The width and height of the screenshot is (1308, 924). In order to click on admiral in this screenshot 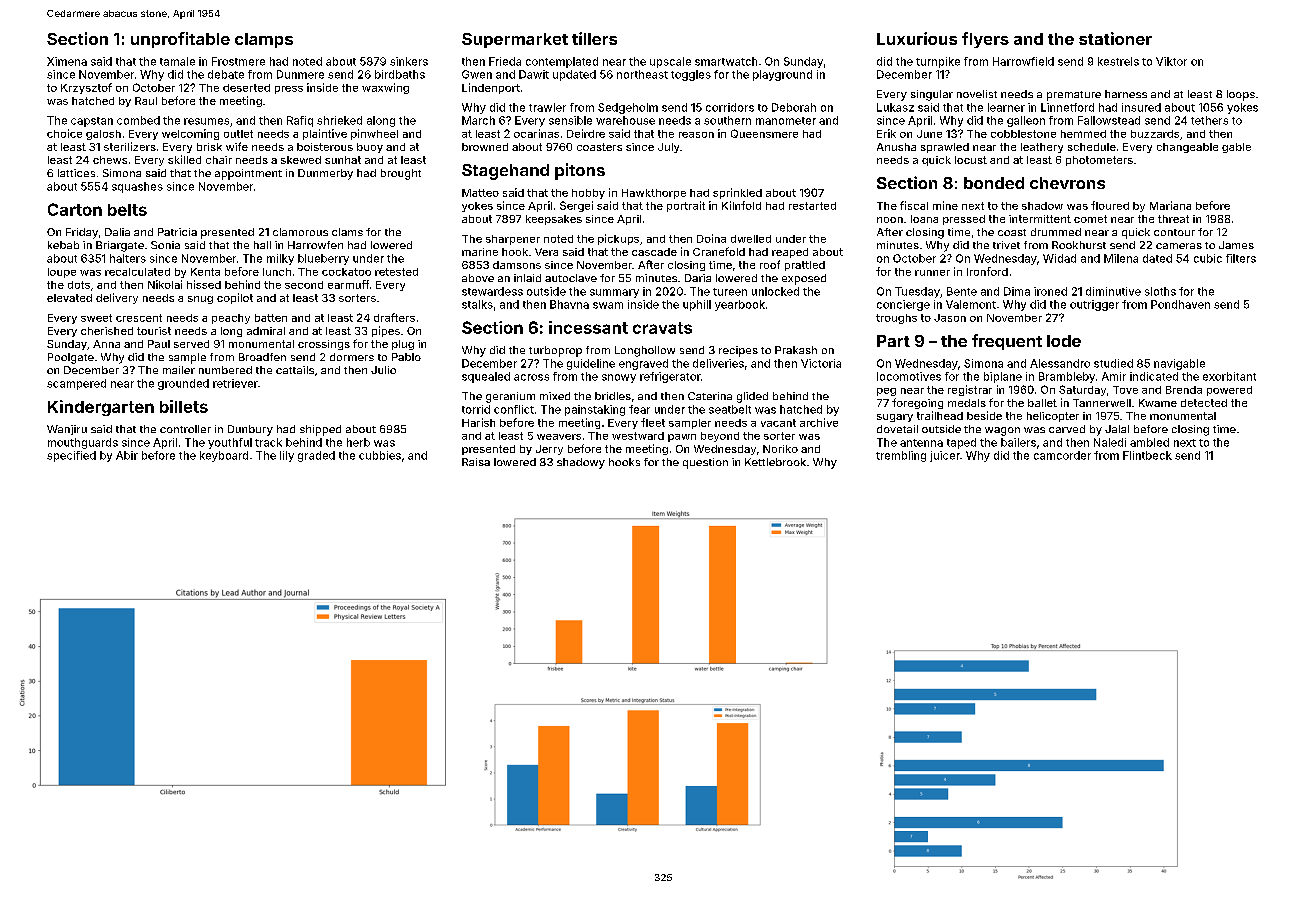, I will do `click(266, 331)`.
